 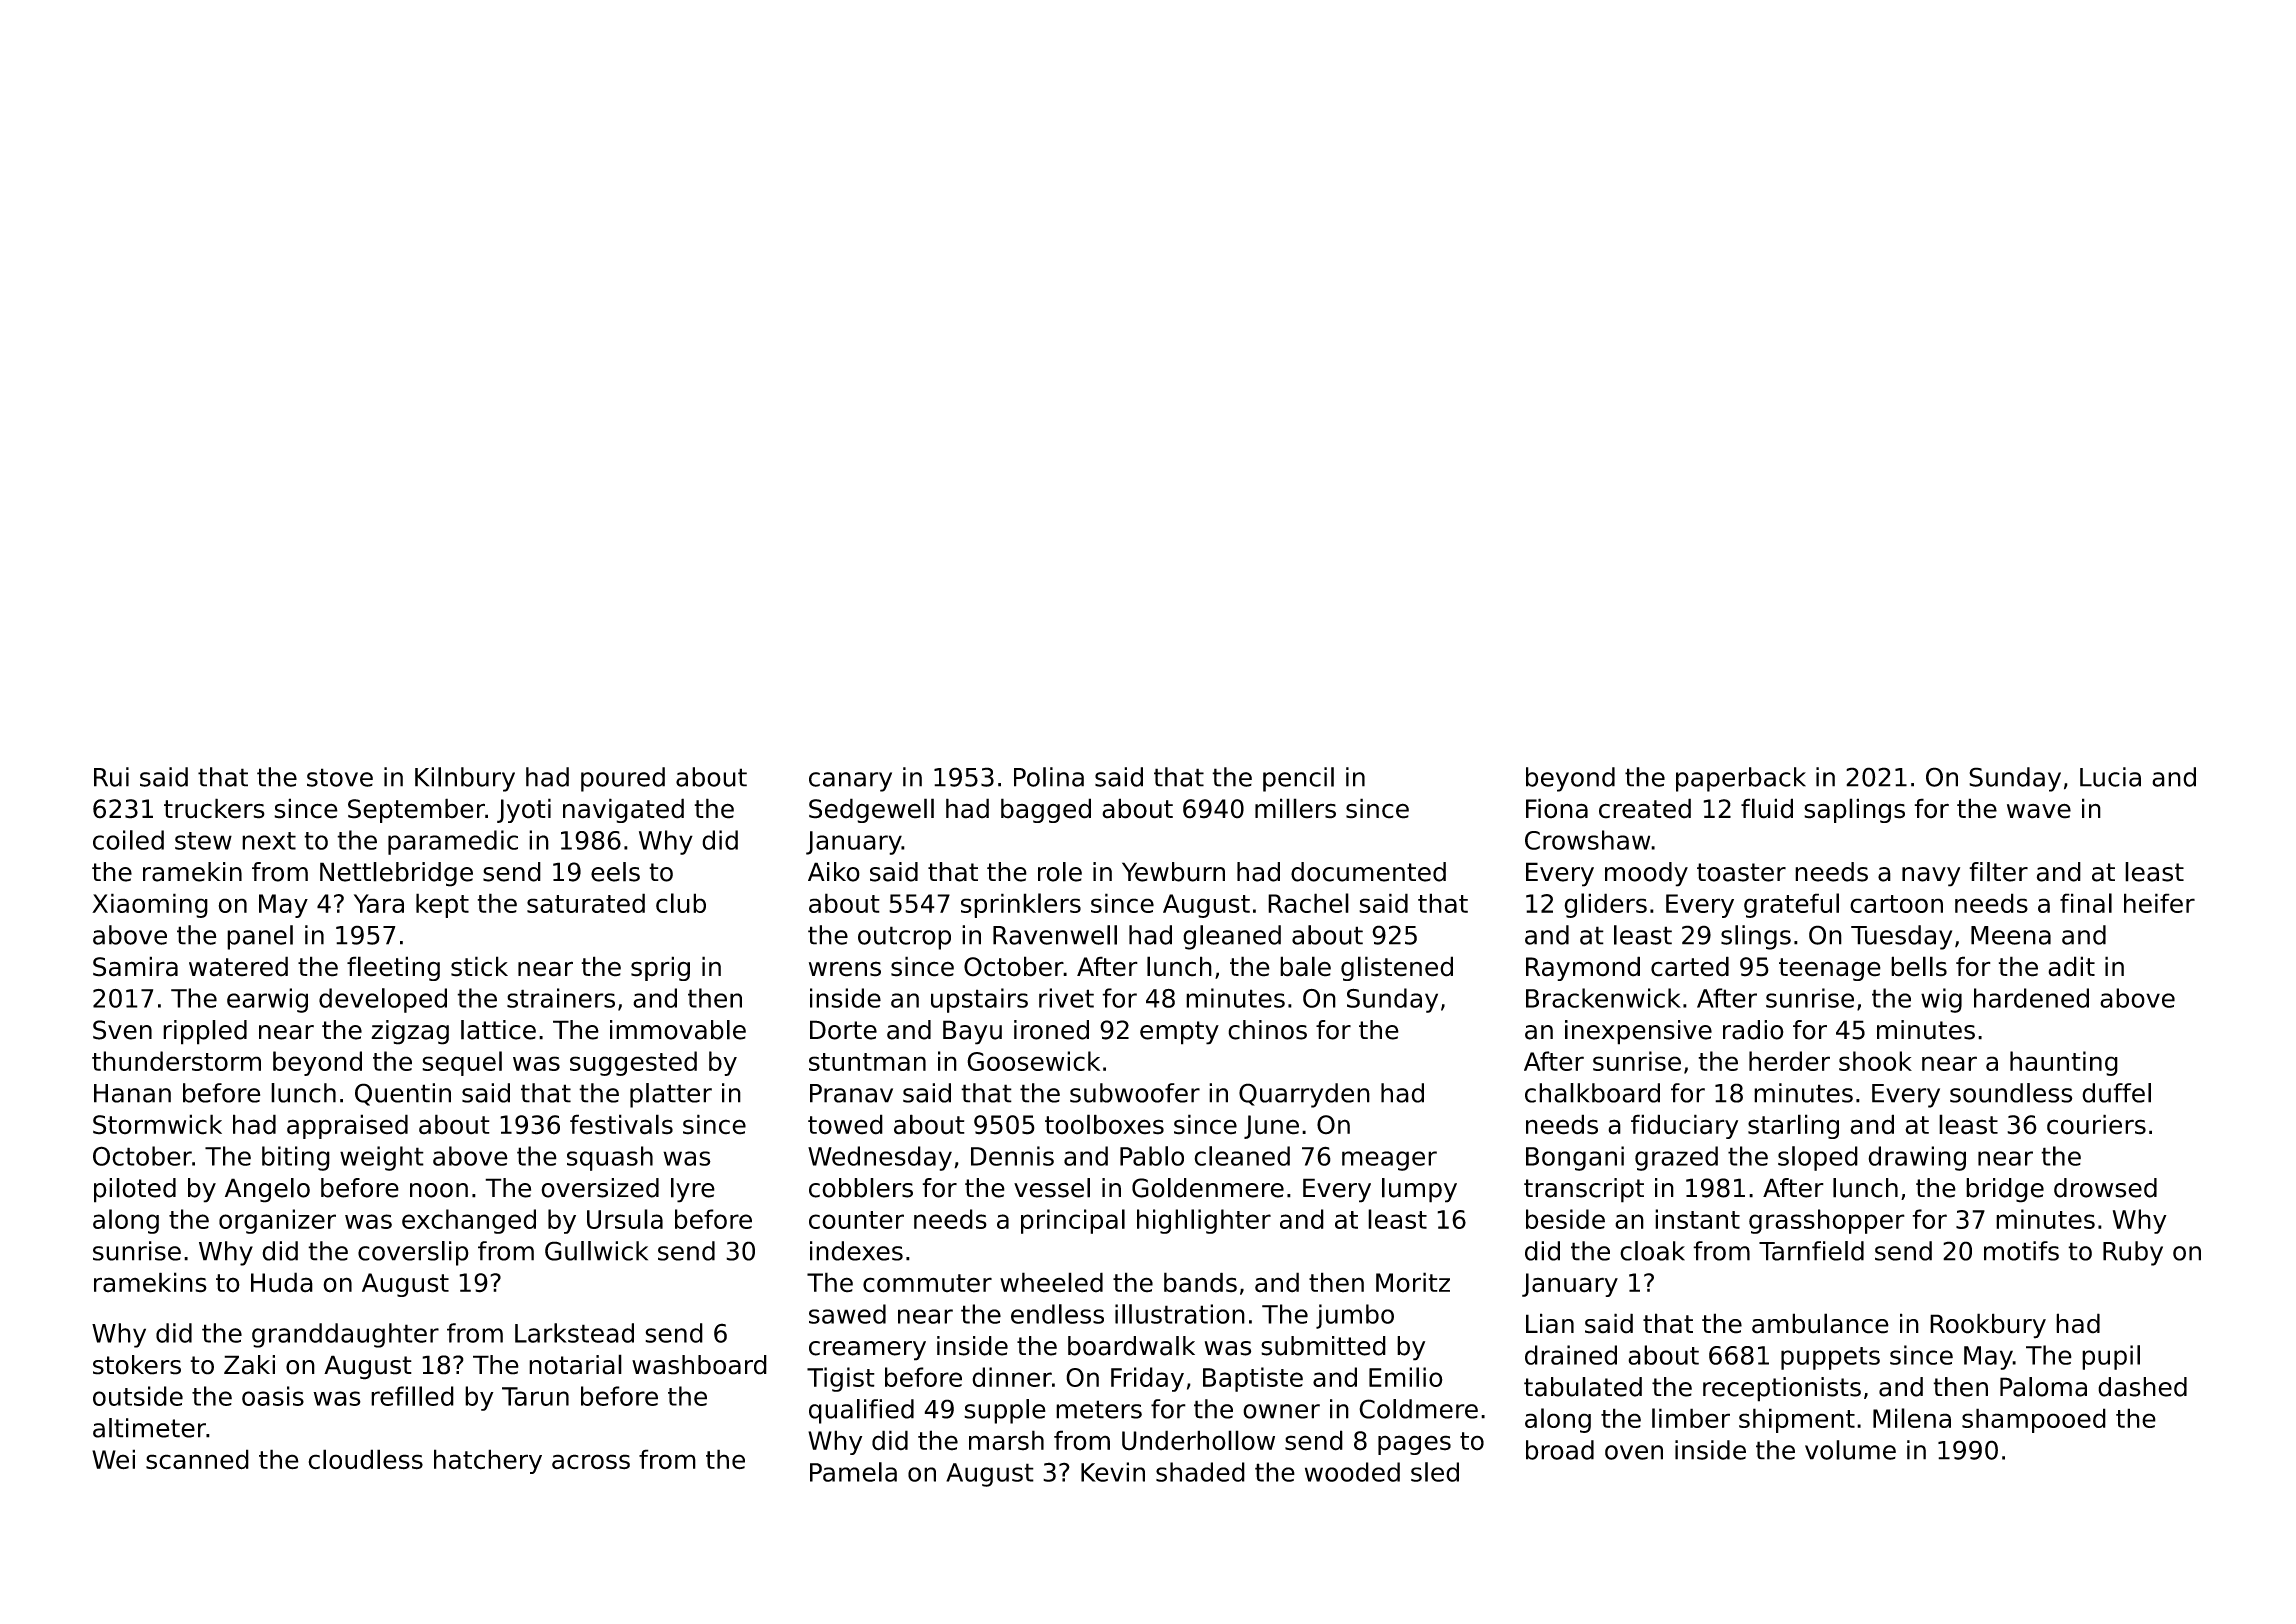 I want to click on meager, so click(x=1389, y=1161).
